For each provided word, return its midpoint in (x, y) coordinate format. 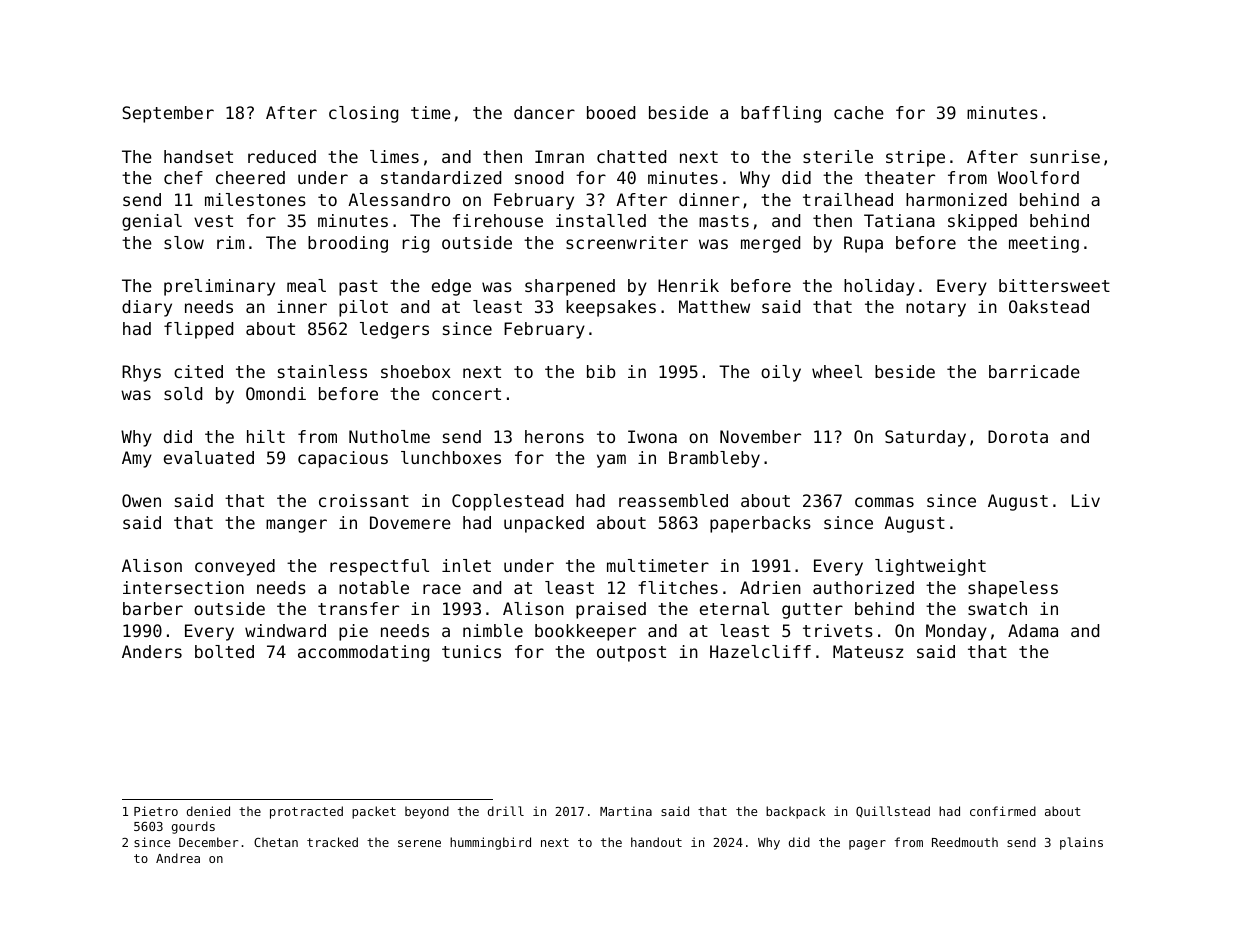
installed (601, 220)
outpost (631, 654)
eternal (734, 608)
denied (208, 811)
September (168, 114)
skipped (982, 222)
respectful (379, 567)
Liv (1086, 500)
